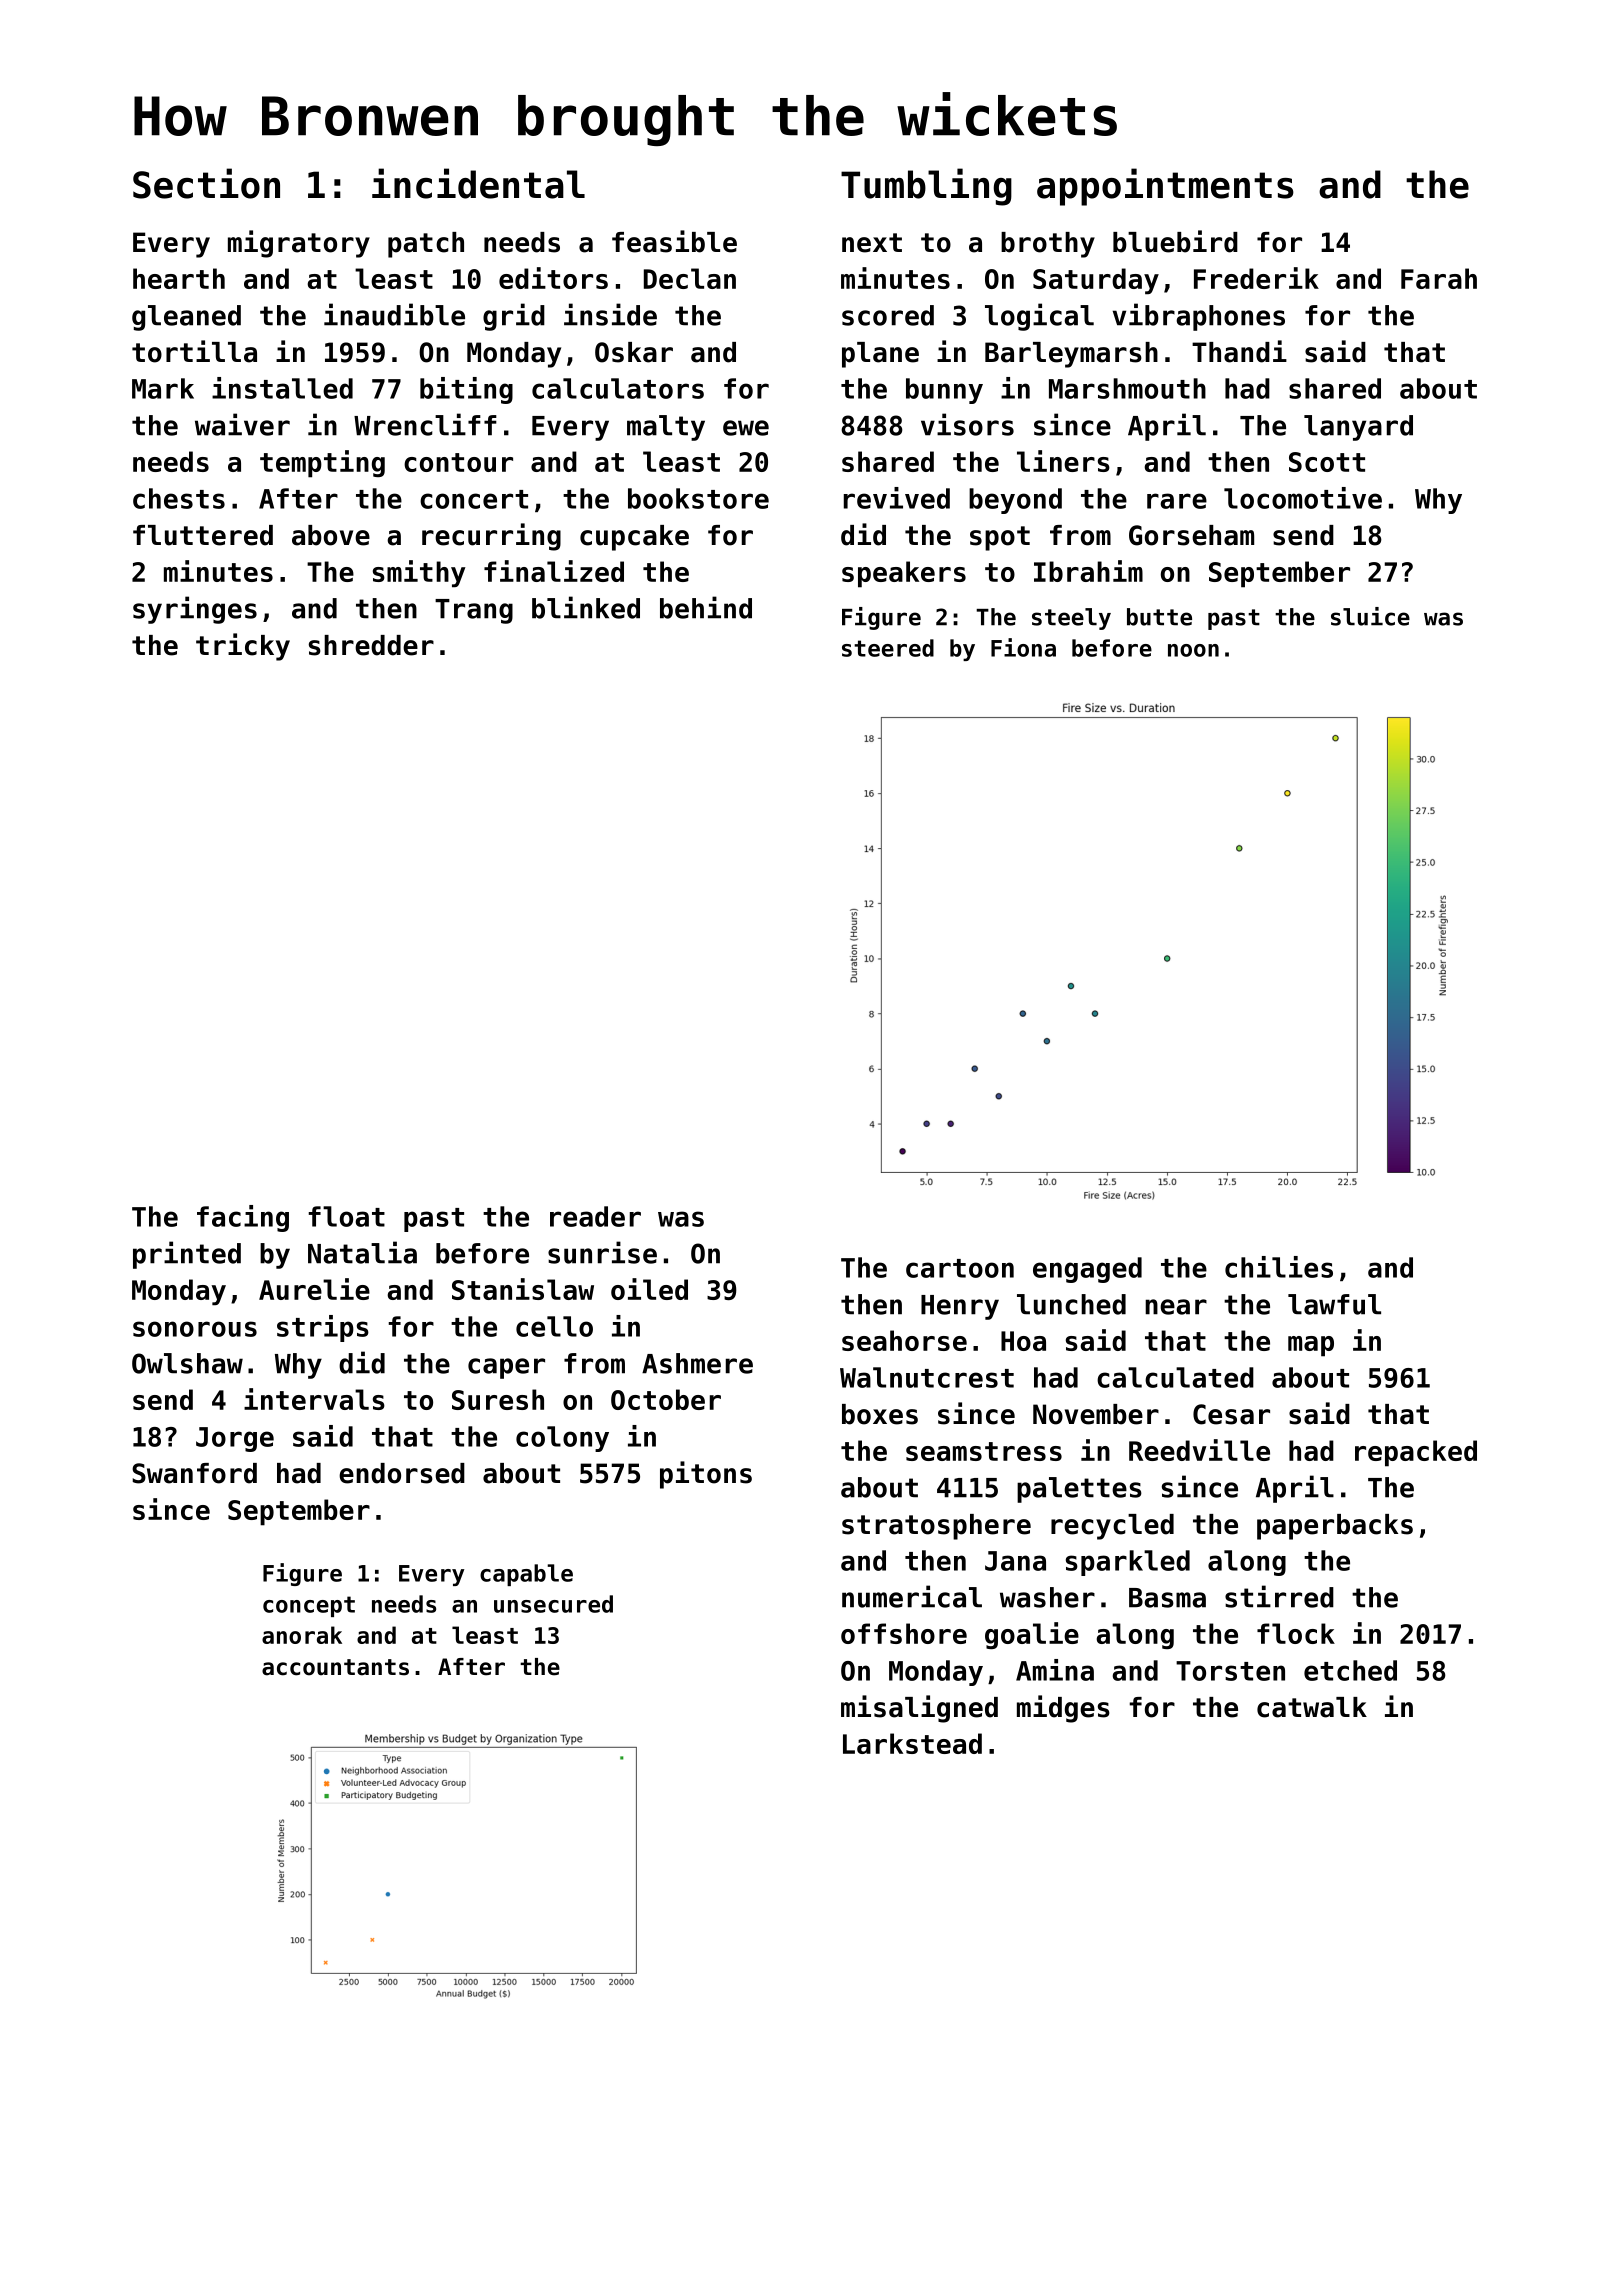 The width and height of the page is (1620, 2292). Describe the element at coordinates (1023, 647) in the page. I see `Fiona` at that location.
